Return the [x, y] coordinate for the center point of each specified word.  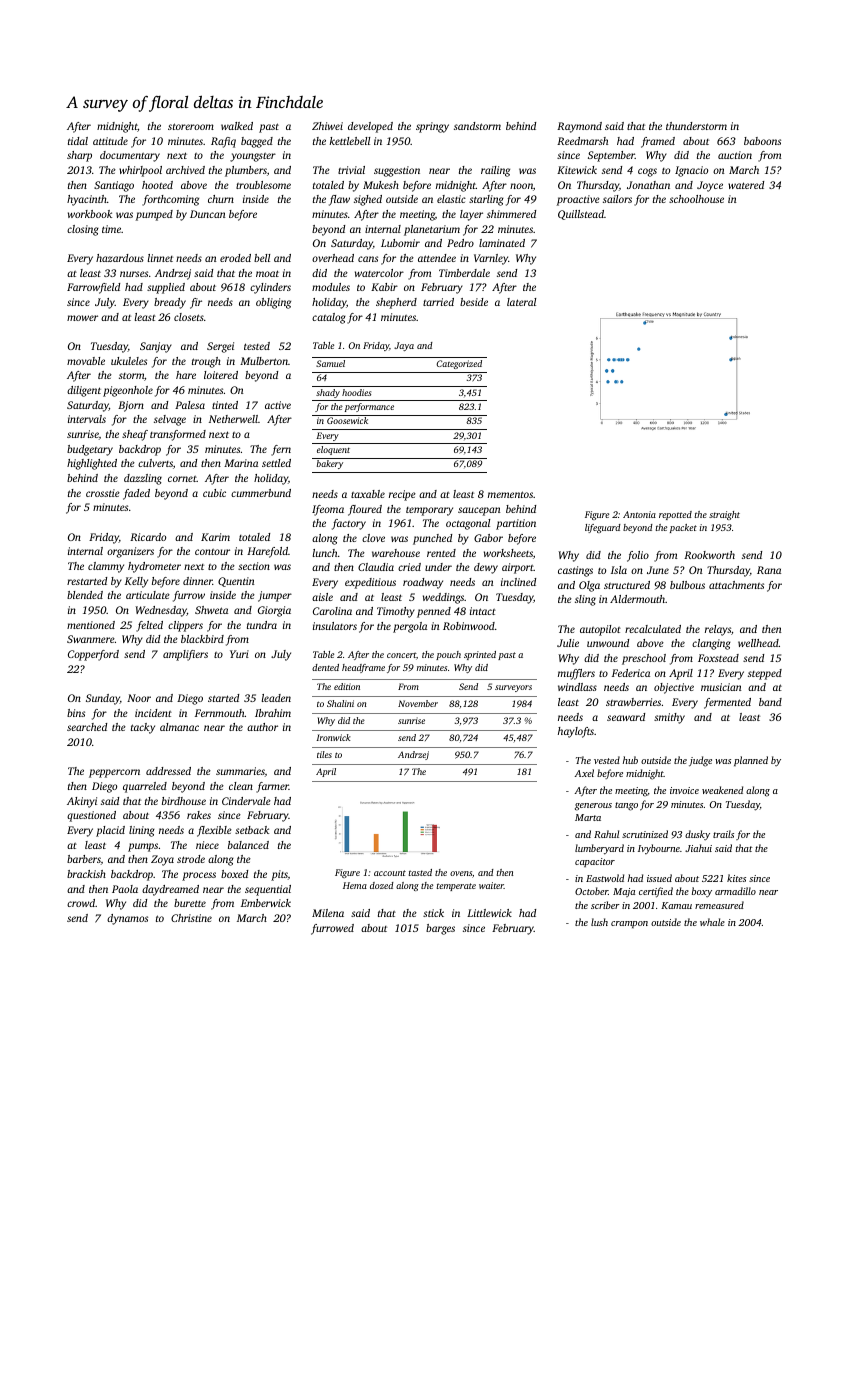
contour [212, 552]
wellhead [758, 643]
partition [516, 524]
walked [237, 126]
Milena [328, 913]
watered [746, 185]
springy [432, 127]
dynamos [127, 919]
